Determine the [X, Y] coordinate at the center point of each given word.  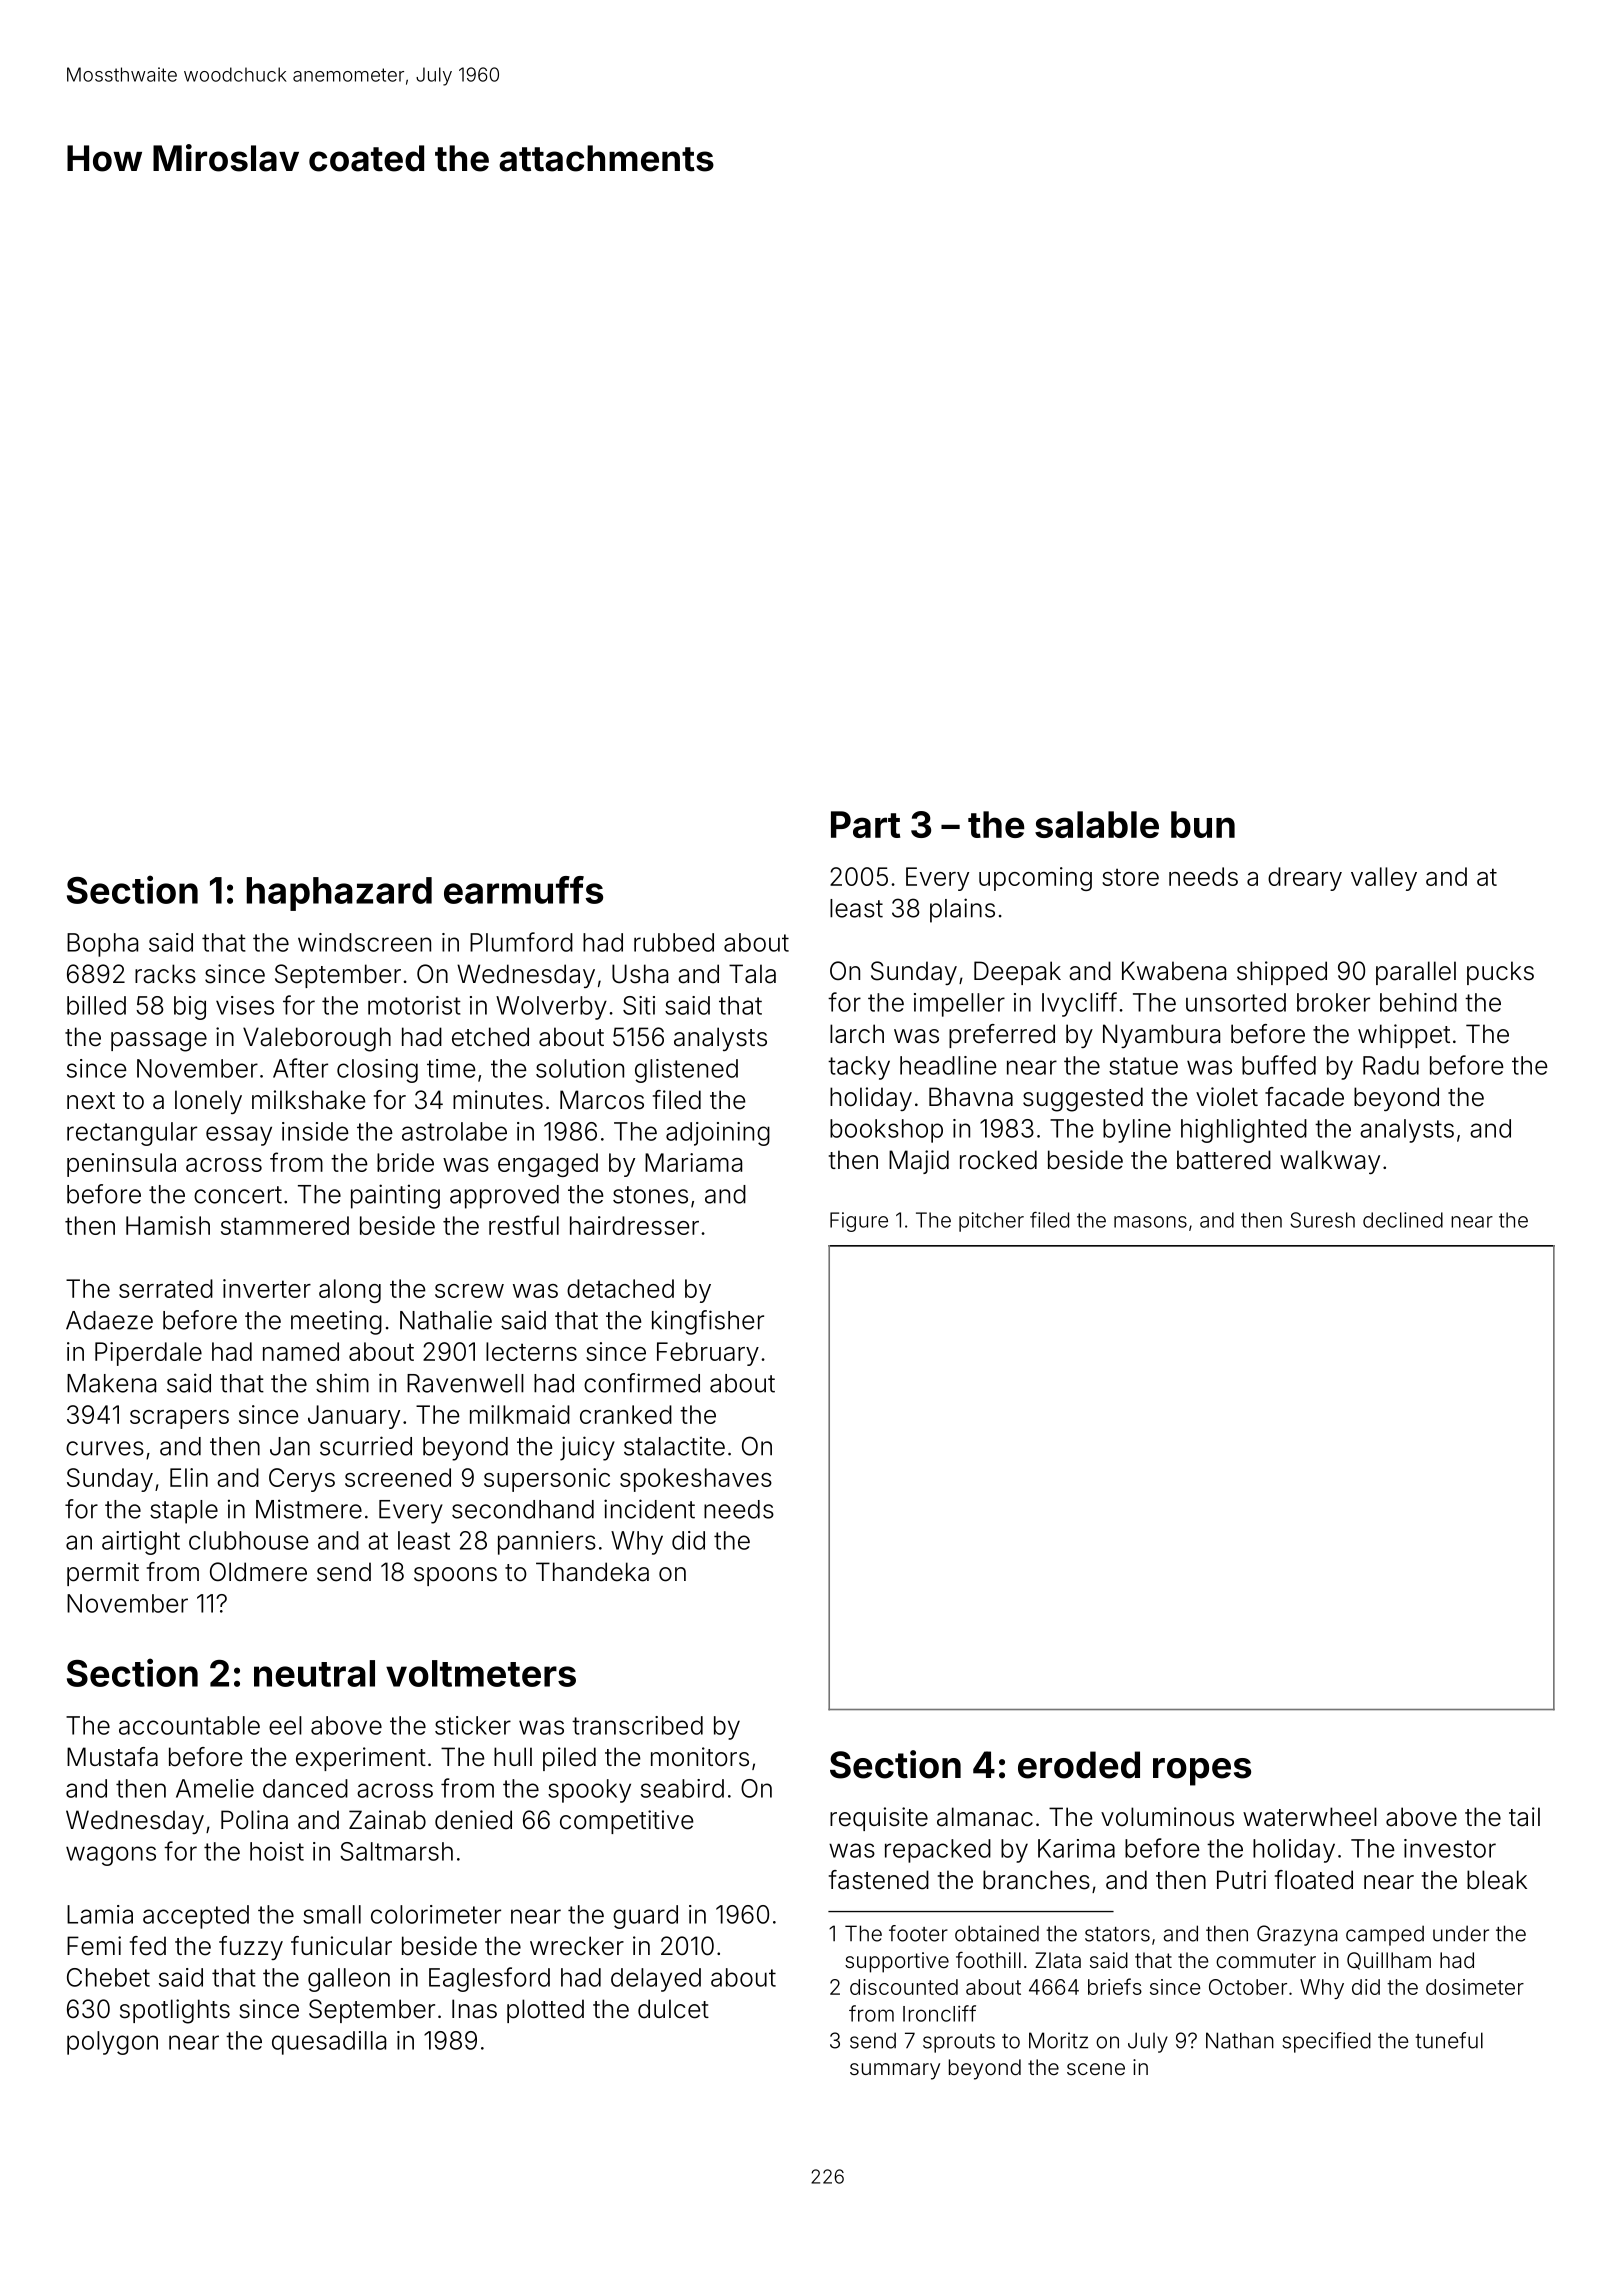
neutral [314, 1673]
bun [1203, 824]
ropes [1202, 1772]
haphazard [339, 894]
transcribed [637, 1725]
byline [1137, 1131]
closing [377, 1071]
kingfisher [708, 1322]
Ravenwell [465, 1383]
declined [1403, 1220]
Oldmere [258, 1572]
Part [865, 824]
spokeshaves [696, 1480]
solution [580, 1068]
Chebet [108, 1977]
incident [649, 1509]
